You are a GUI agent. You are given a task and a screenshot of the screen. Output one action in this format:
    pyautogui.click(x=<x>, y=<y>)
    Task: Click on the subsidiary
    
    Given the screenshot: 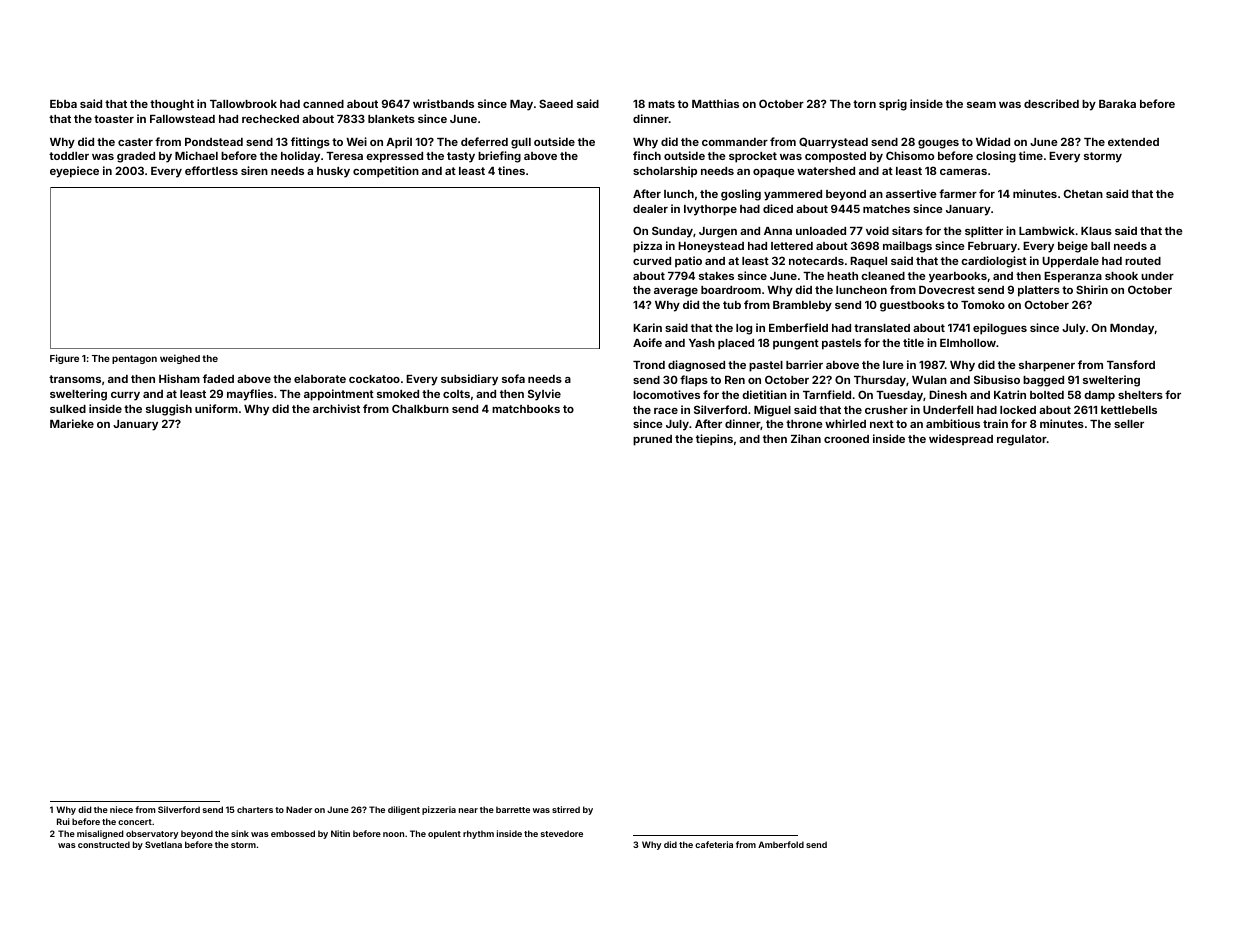 What is the action you would take?
    pyautogui.click(x=469, y=380)
